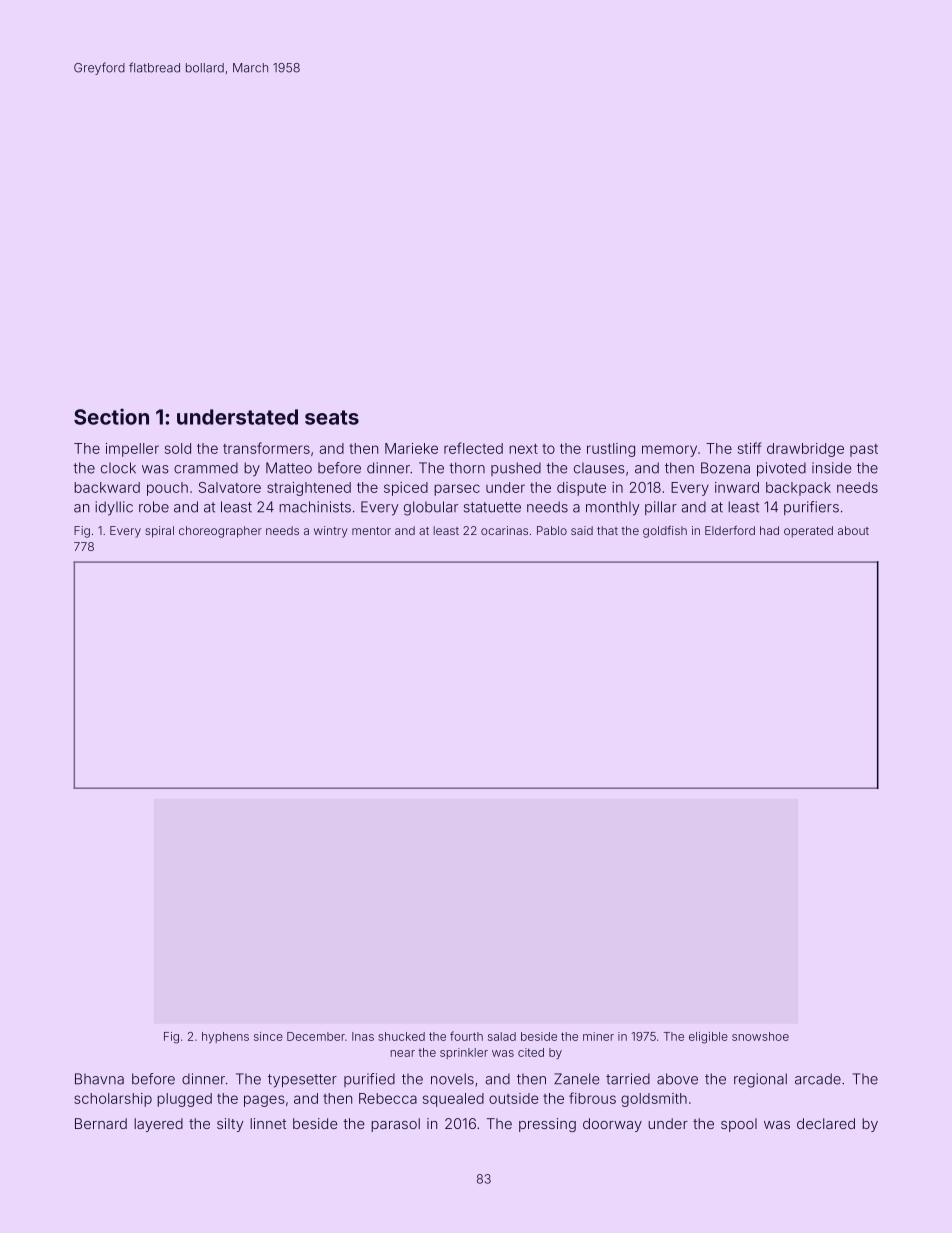 The width and height of the screenshot is (952, 1233). What do you see at coordinates (99, 1079) in the screenshot?
I see `Bhavna` at bounding box center [99, 1079].
